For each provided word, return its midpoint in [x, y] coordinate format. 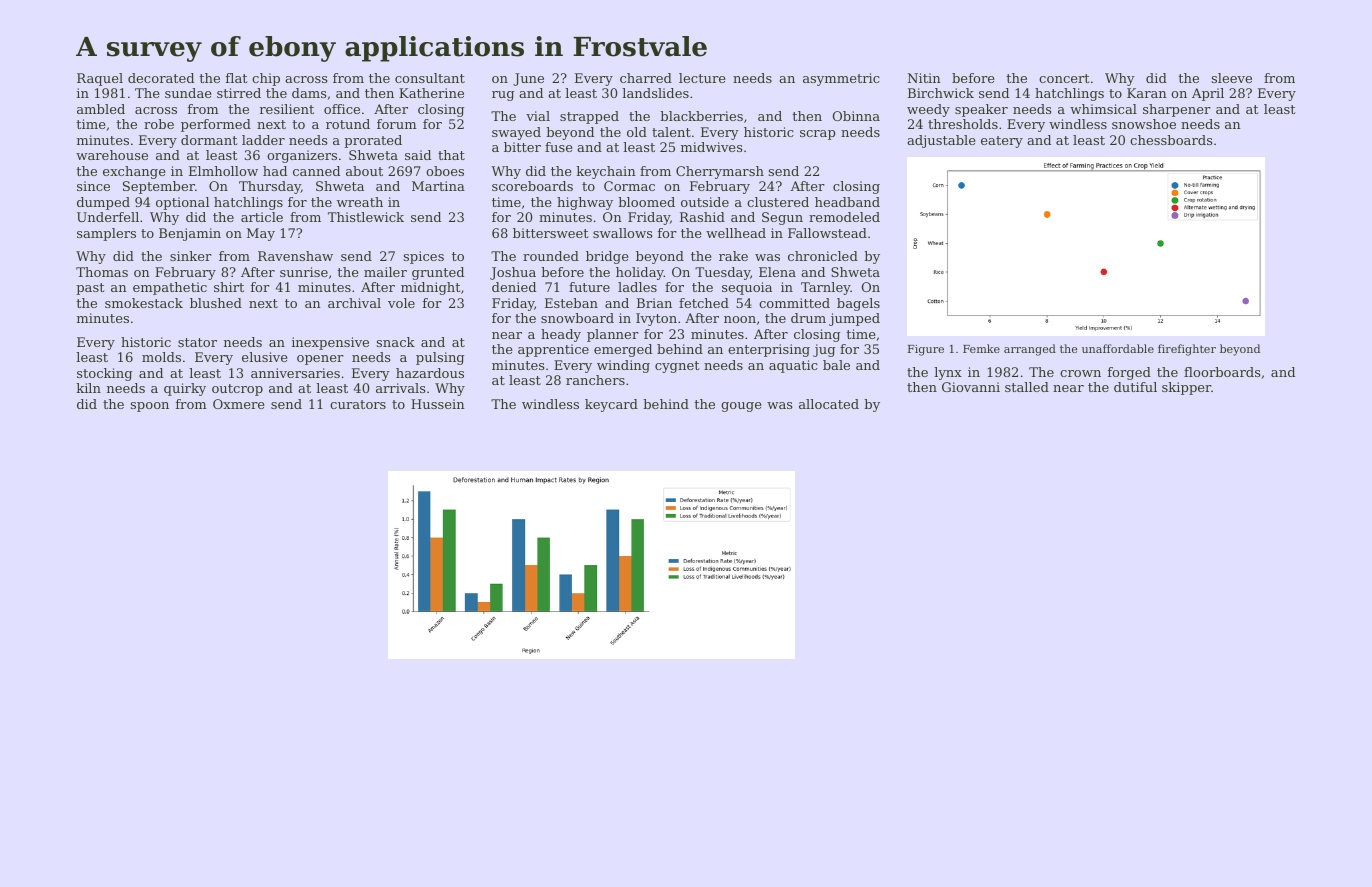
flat [236, 78]
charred [646, 78]
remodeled [844, 217]
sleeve [1232, 78]
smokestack [144, 303]
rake [733, 256]
